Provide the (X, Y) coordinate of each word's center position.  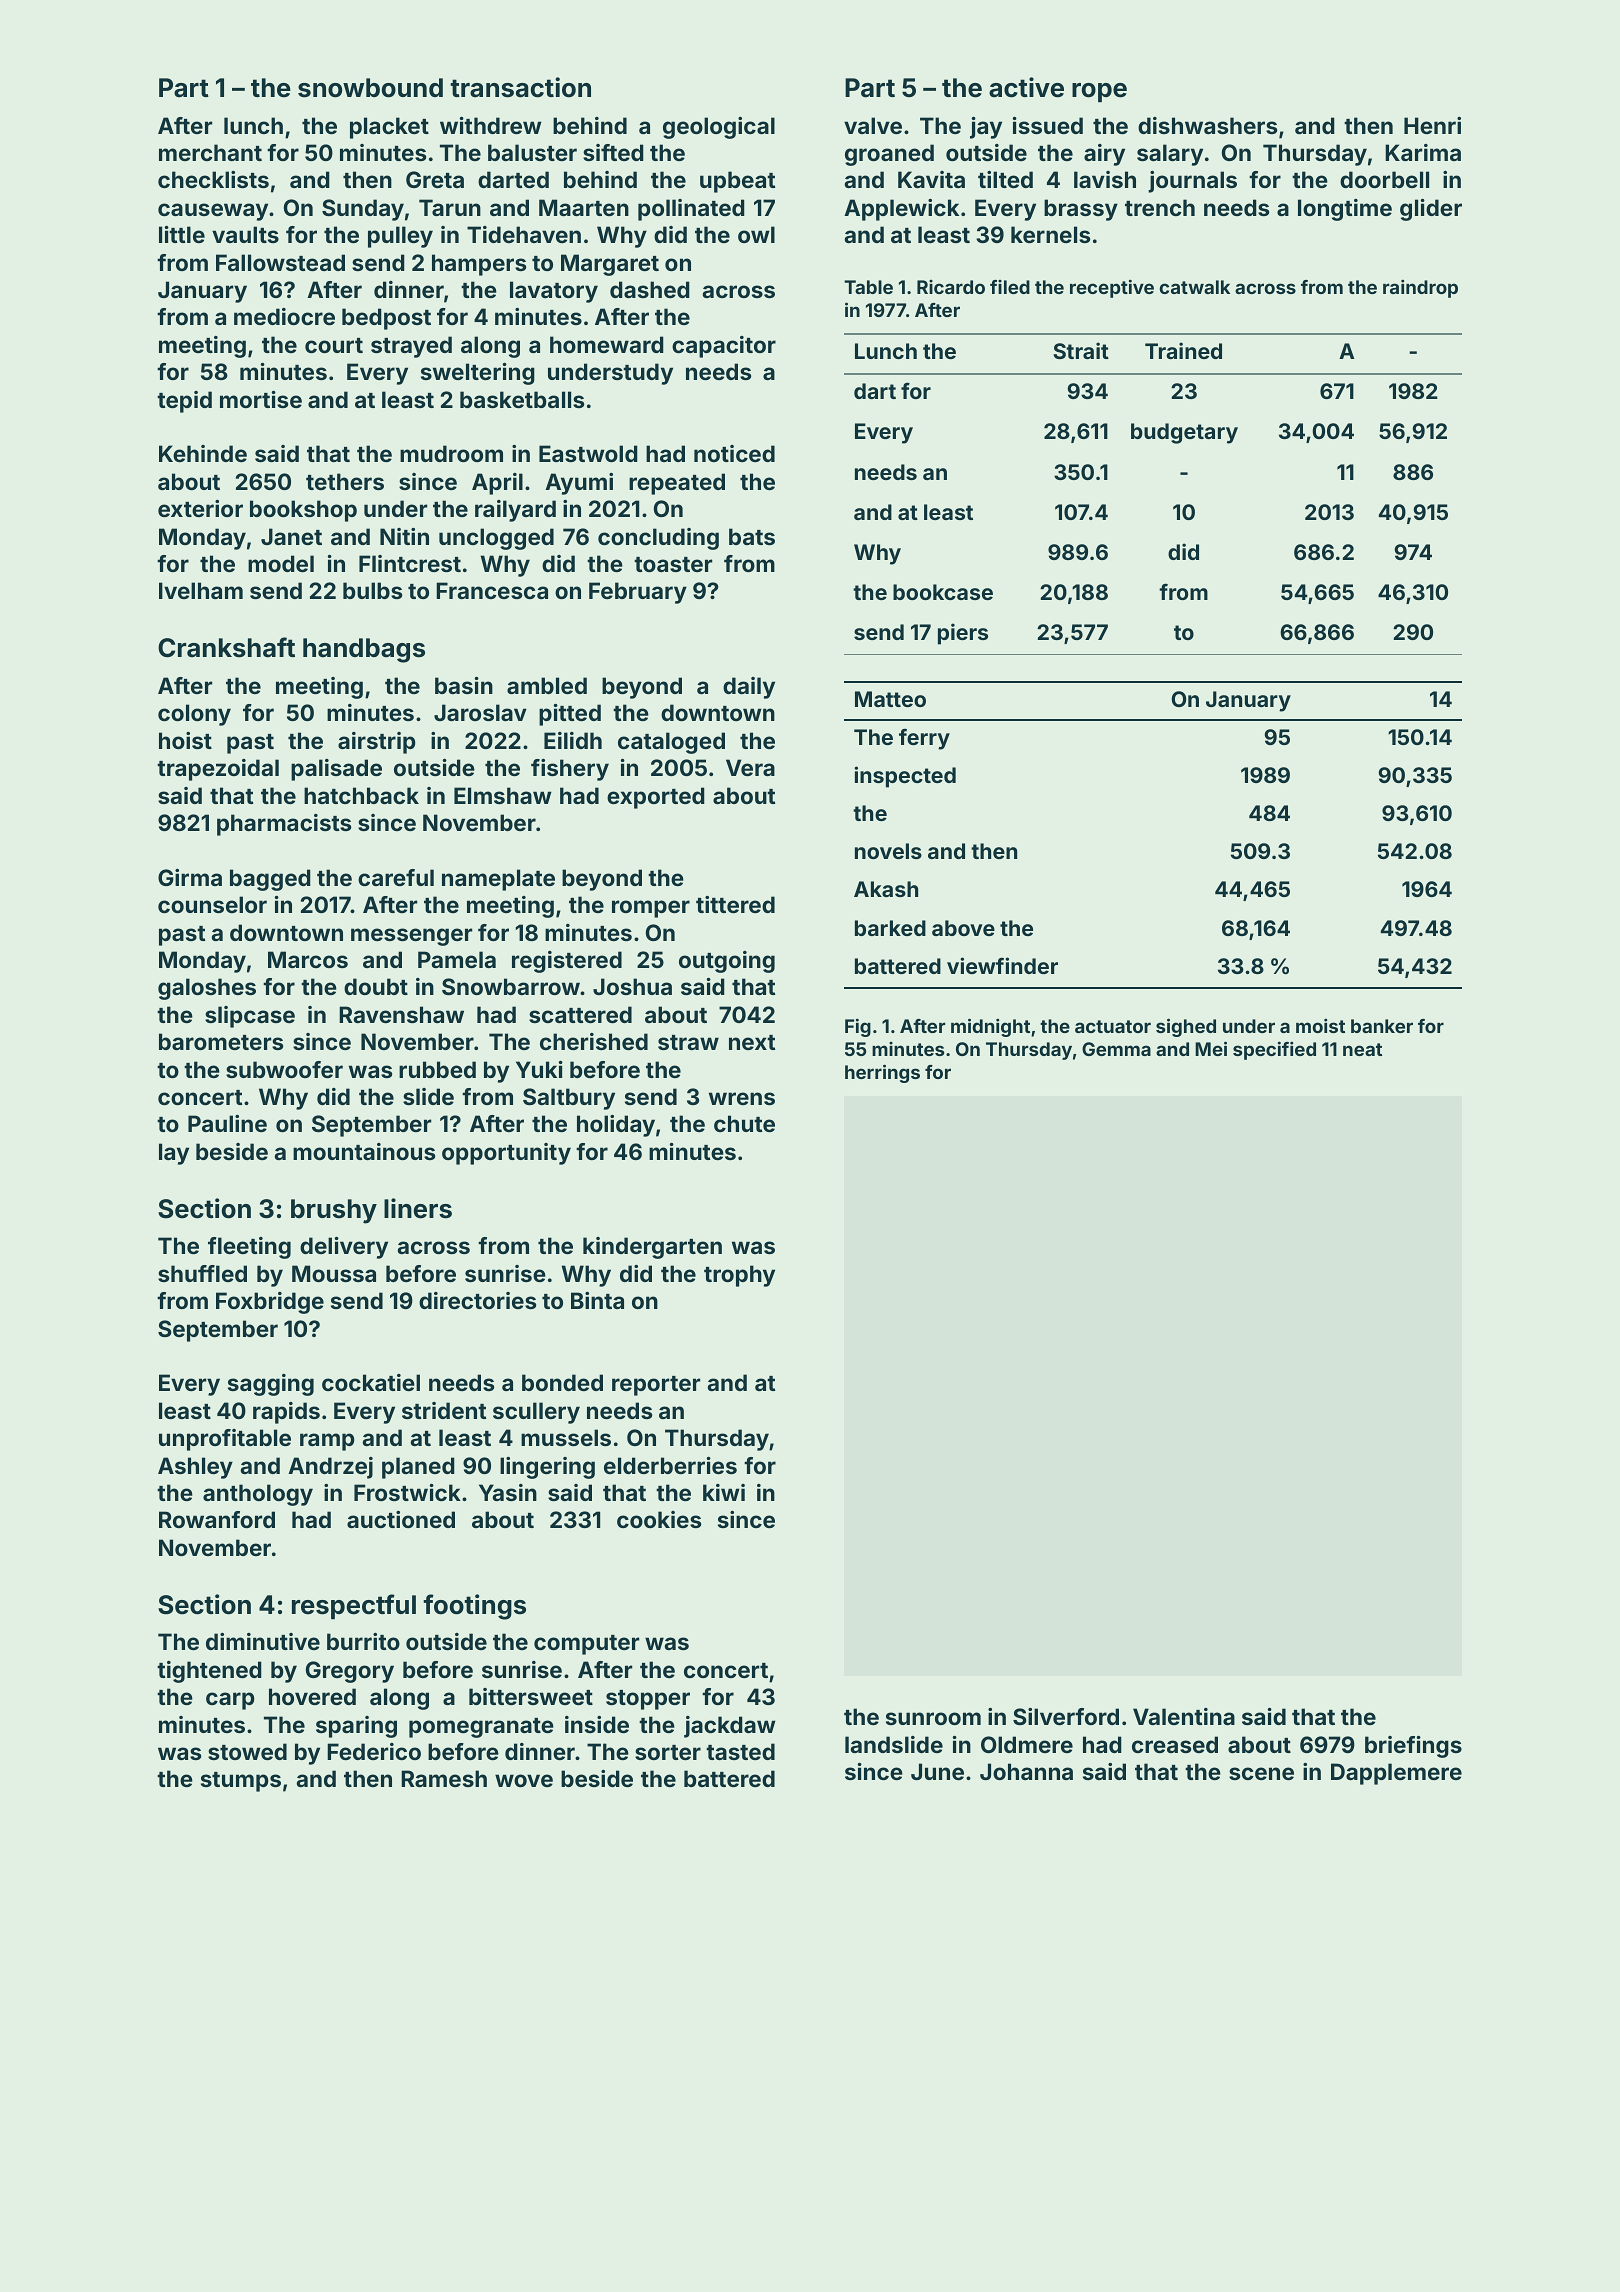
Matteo (890, 699)
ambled (547, 685)
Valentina (1184, 1716)
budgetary (1184, 433)
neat (1362, 1049)
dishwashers (1207, 125)
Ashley (195, 1468)
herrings (882, 1073)
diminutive (263, 1641)
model (281, 563)
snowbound (370, 88)
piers (963, 634)
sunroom (933, 1718)
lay (174, 1154)
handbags (364, 650)
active (1026, 87)
